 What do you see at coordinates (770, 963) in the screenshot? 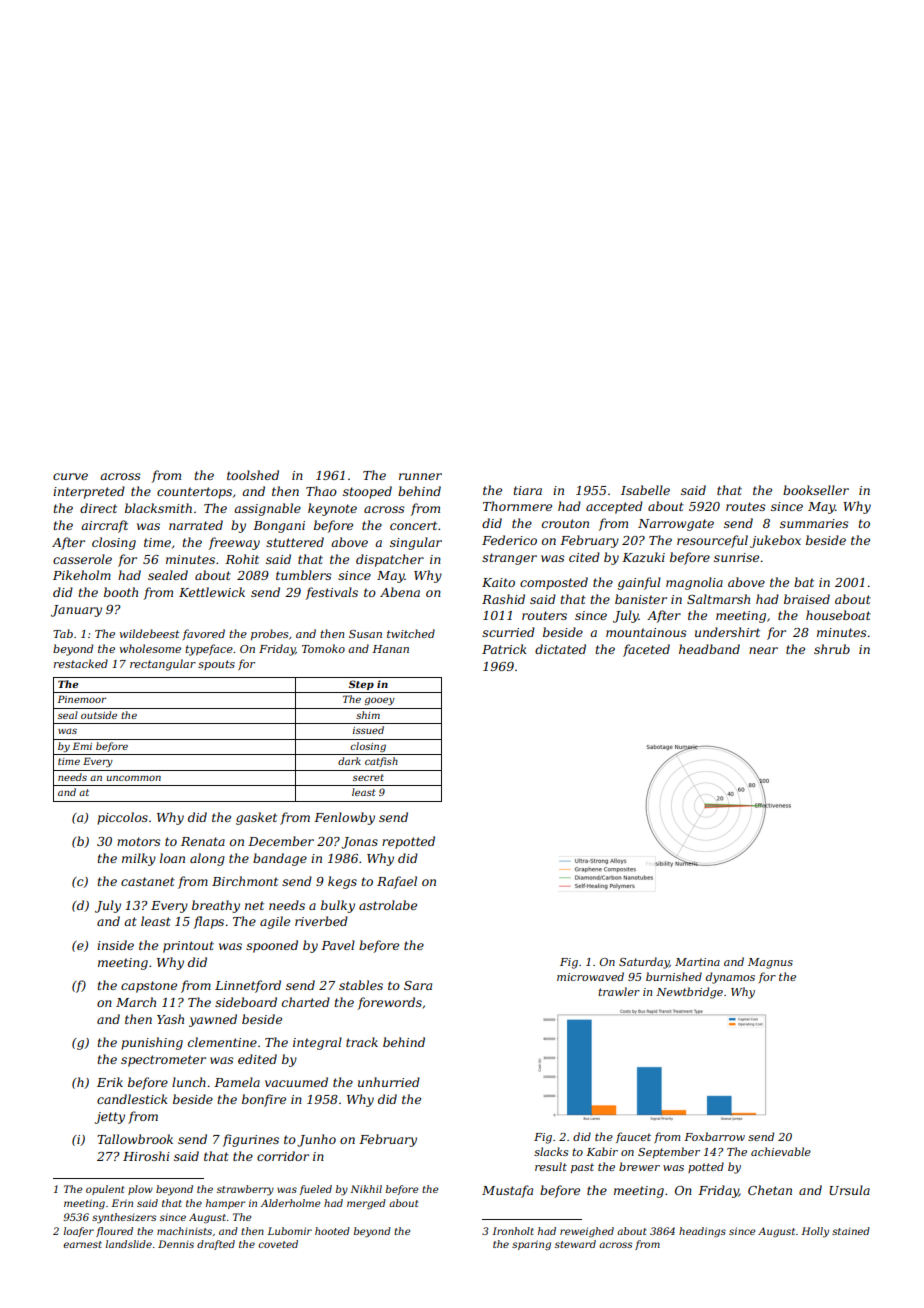
I see `Magnus` at bounding box center [770, 963].
